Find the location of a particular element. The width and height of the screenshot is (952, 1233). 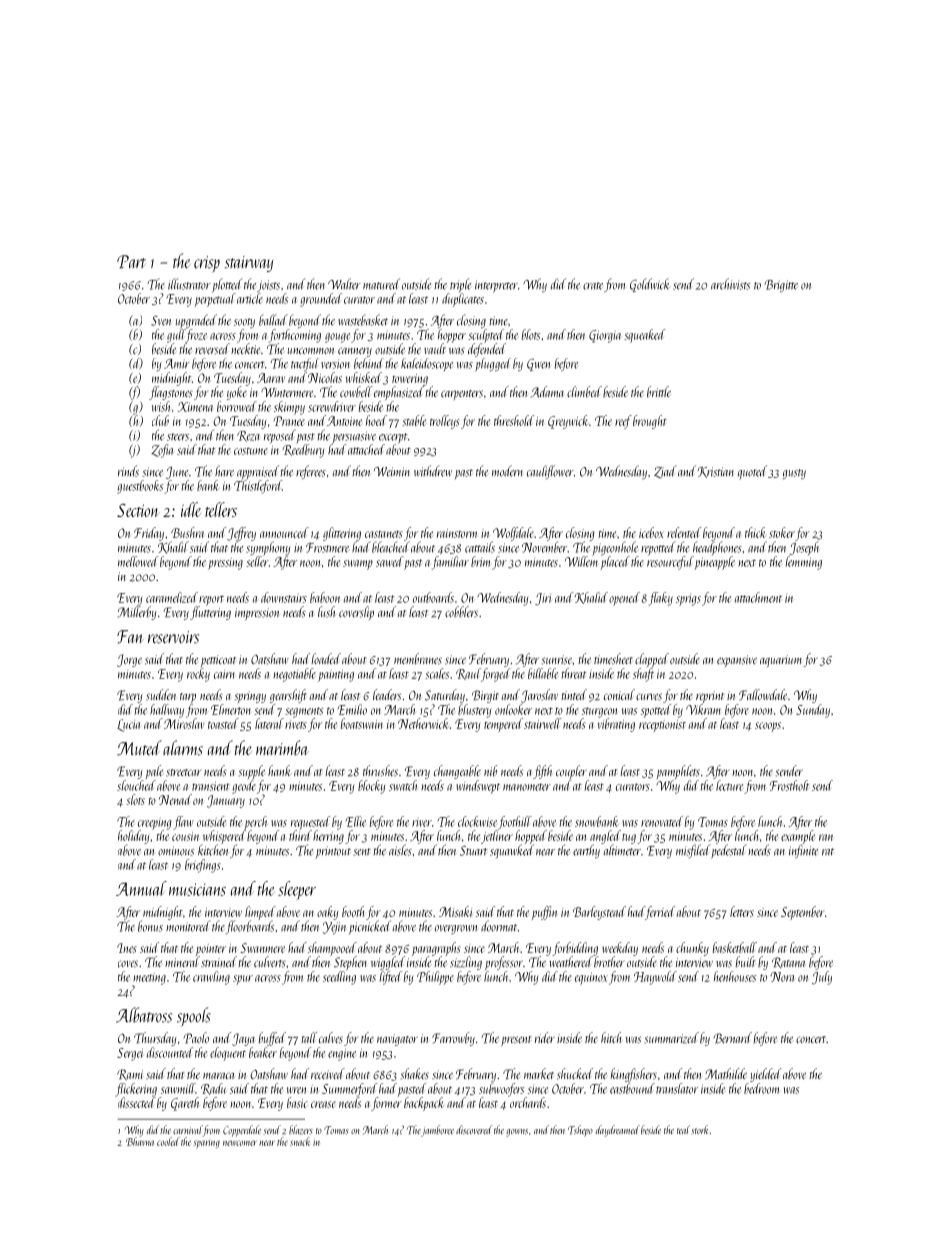

slouched is located at coordinates (136, 785).
